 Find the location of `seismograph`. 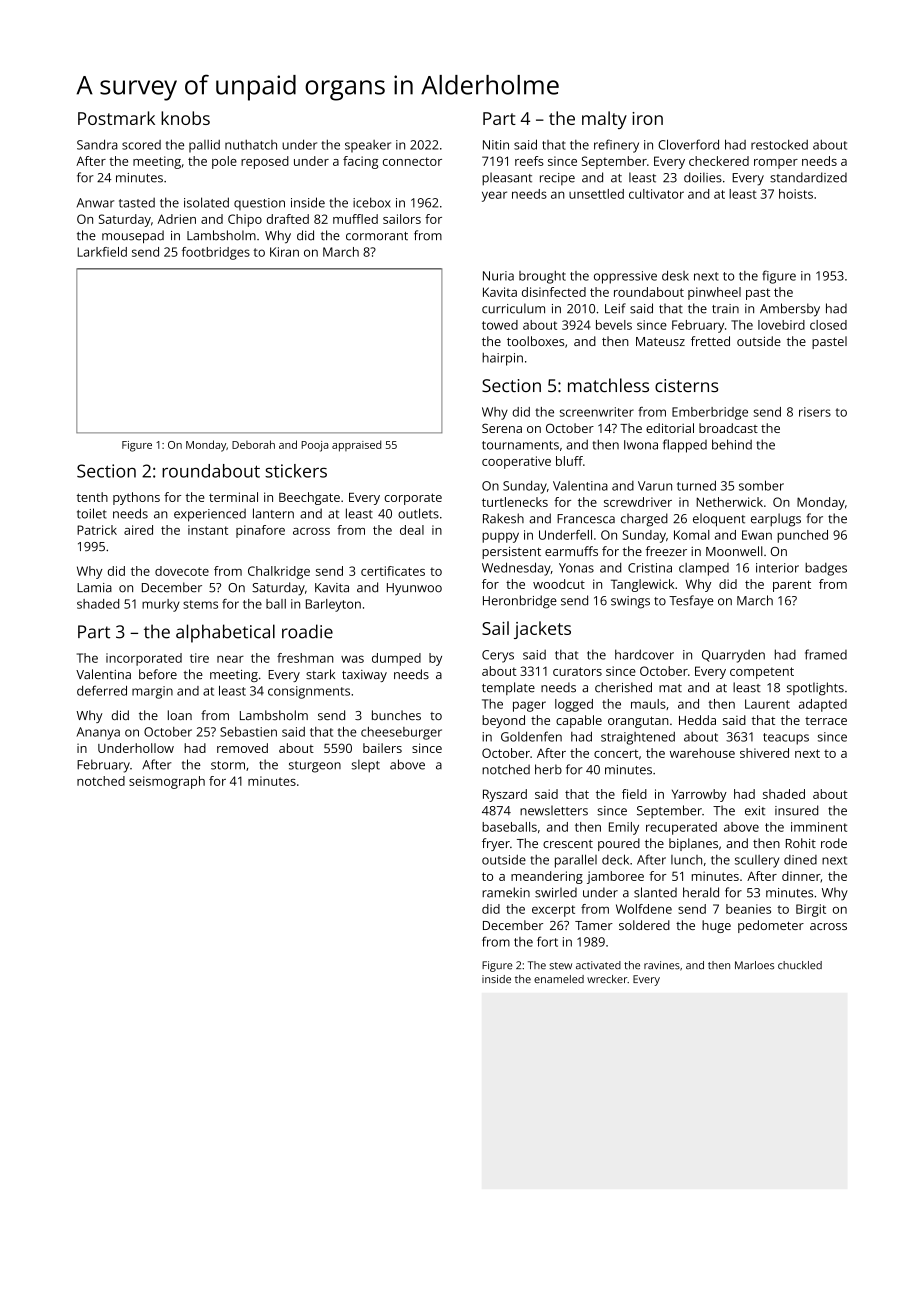

seismograph is located at coordinates (167, 782).
